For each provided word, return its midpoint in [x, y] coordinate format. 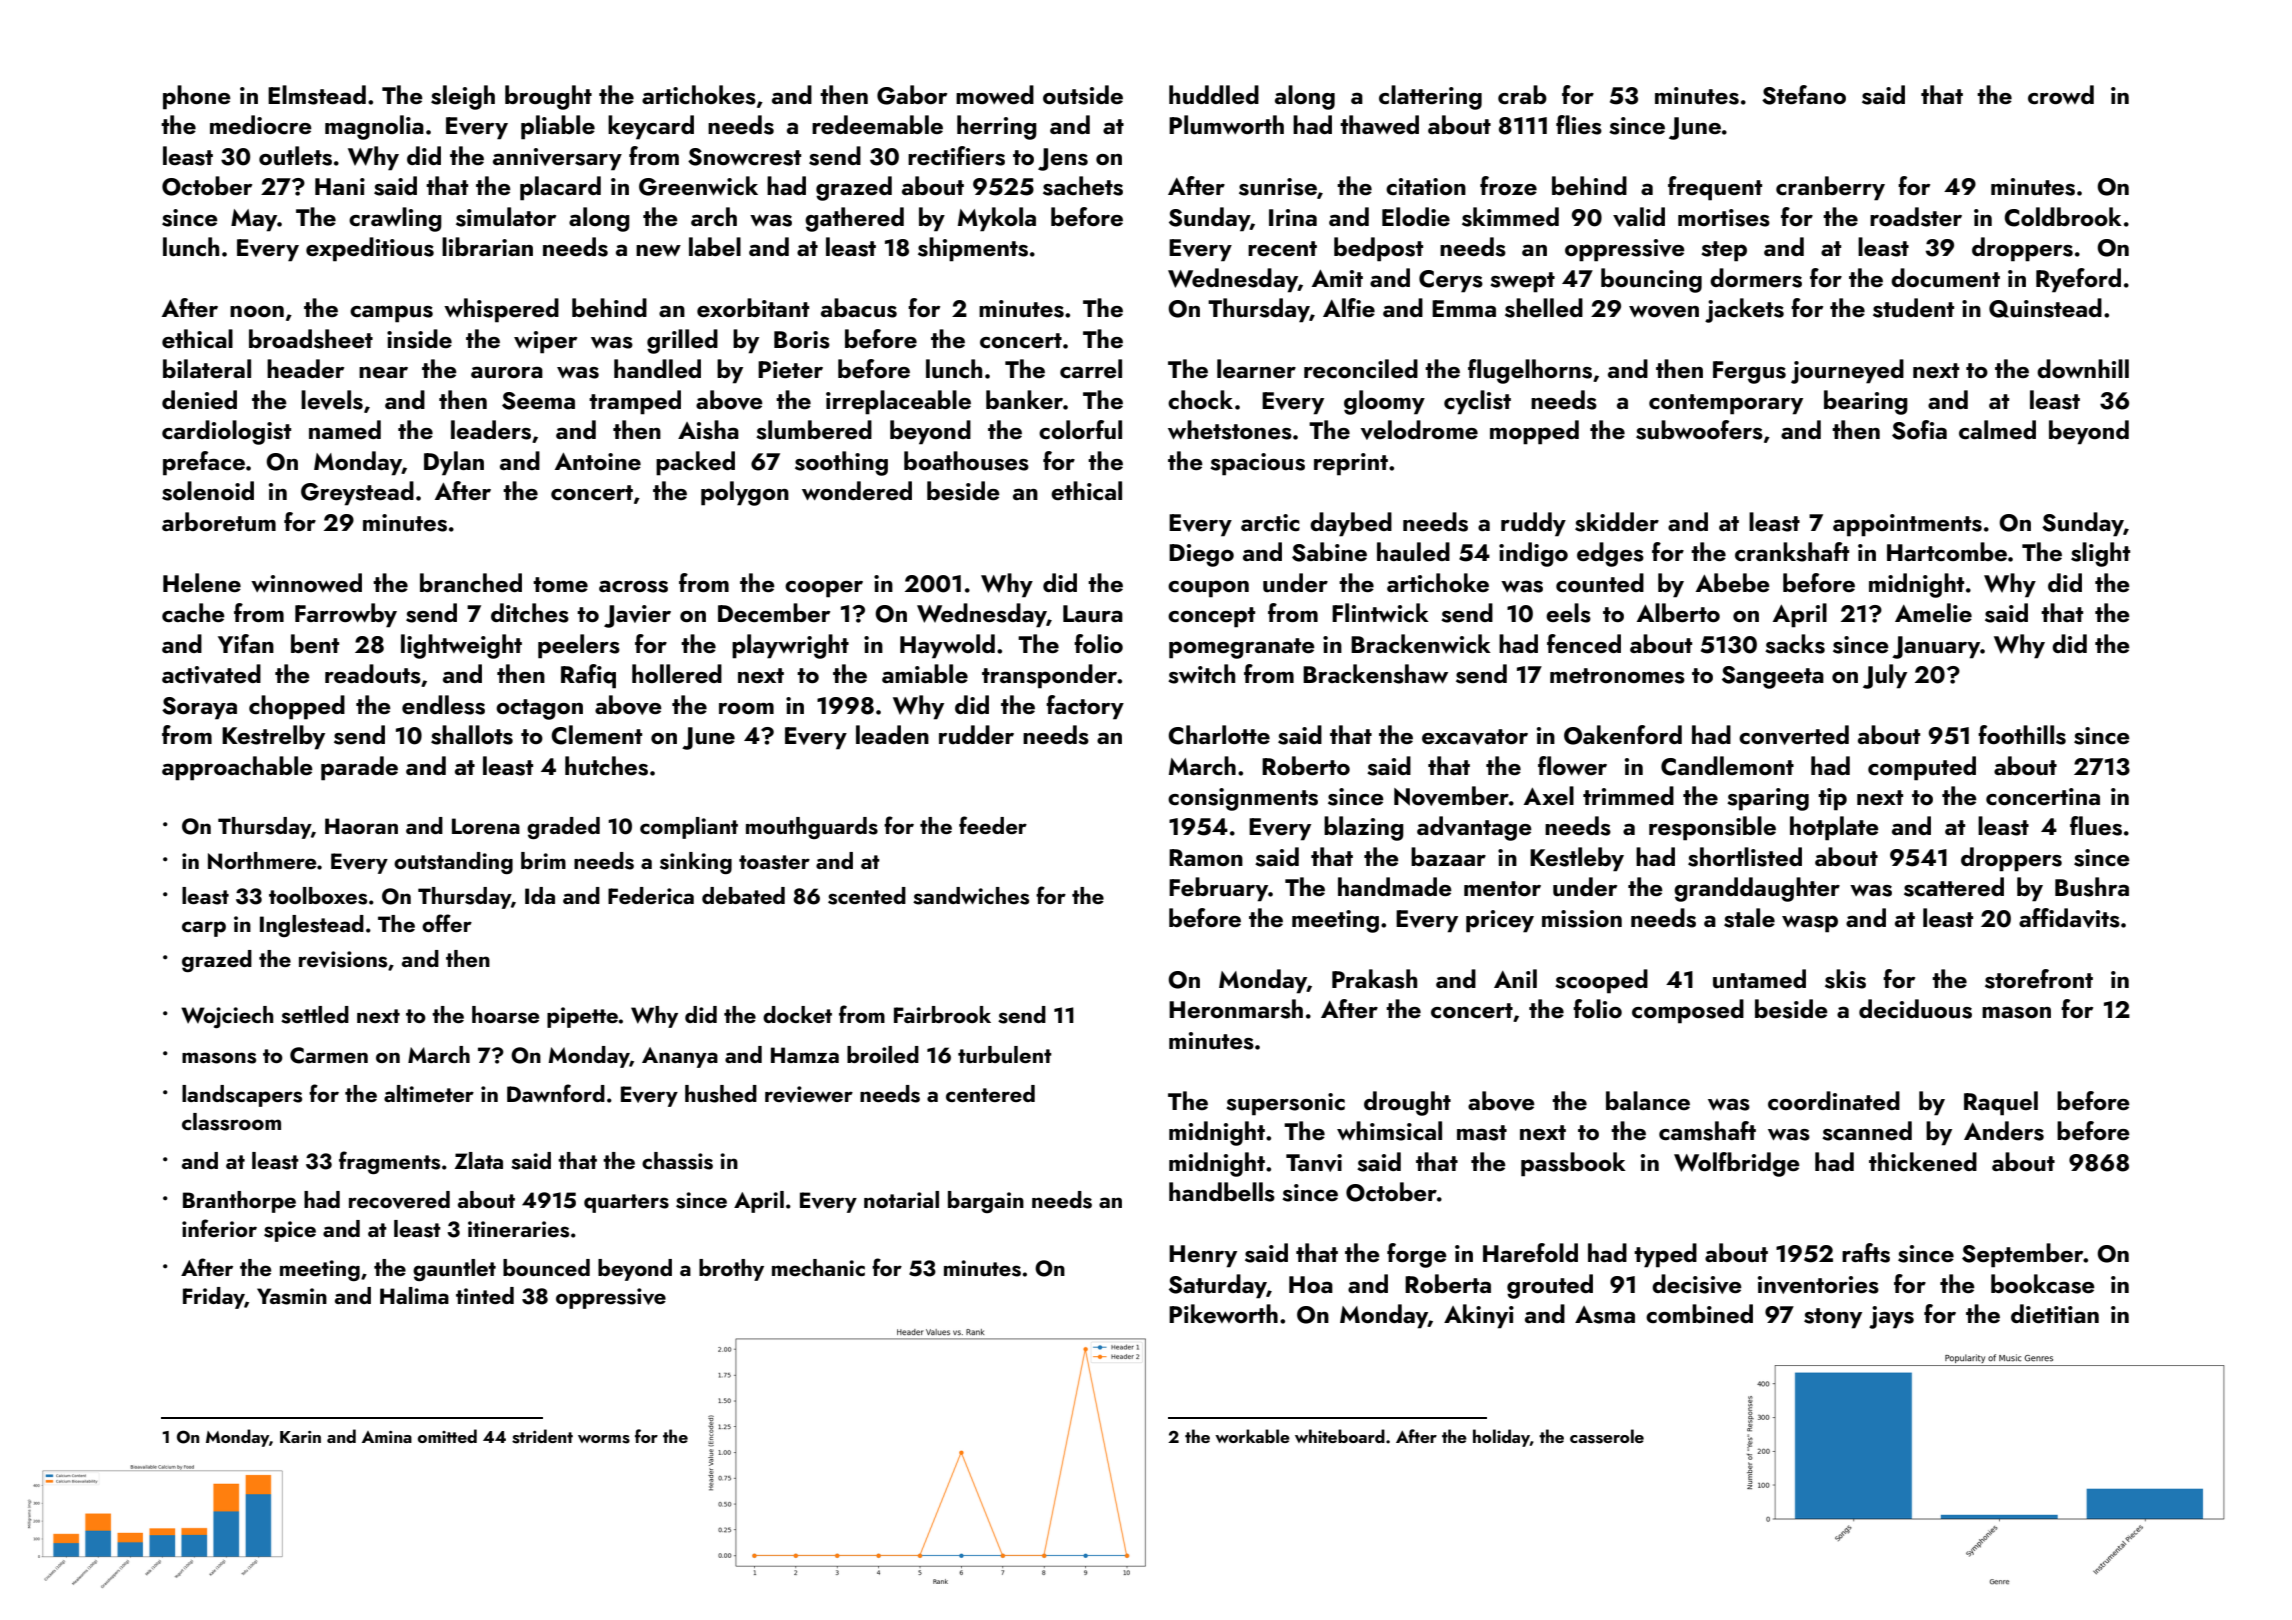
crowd [2061, 95]
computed [1922, 768]
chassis [677, 1161]
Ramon [1206, 857]
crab [1522, 94]
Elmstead [317, 95]
